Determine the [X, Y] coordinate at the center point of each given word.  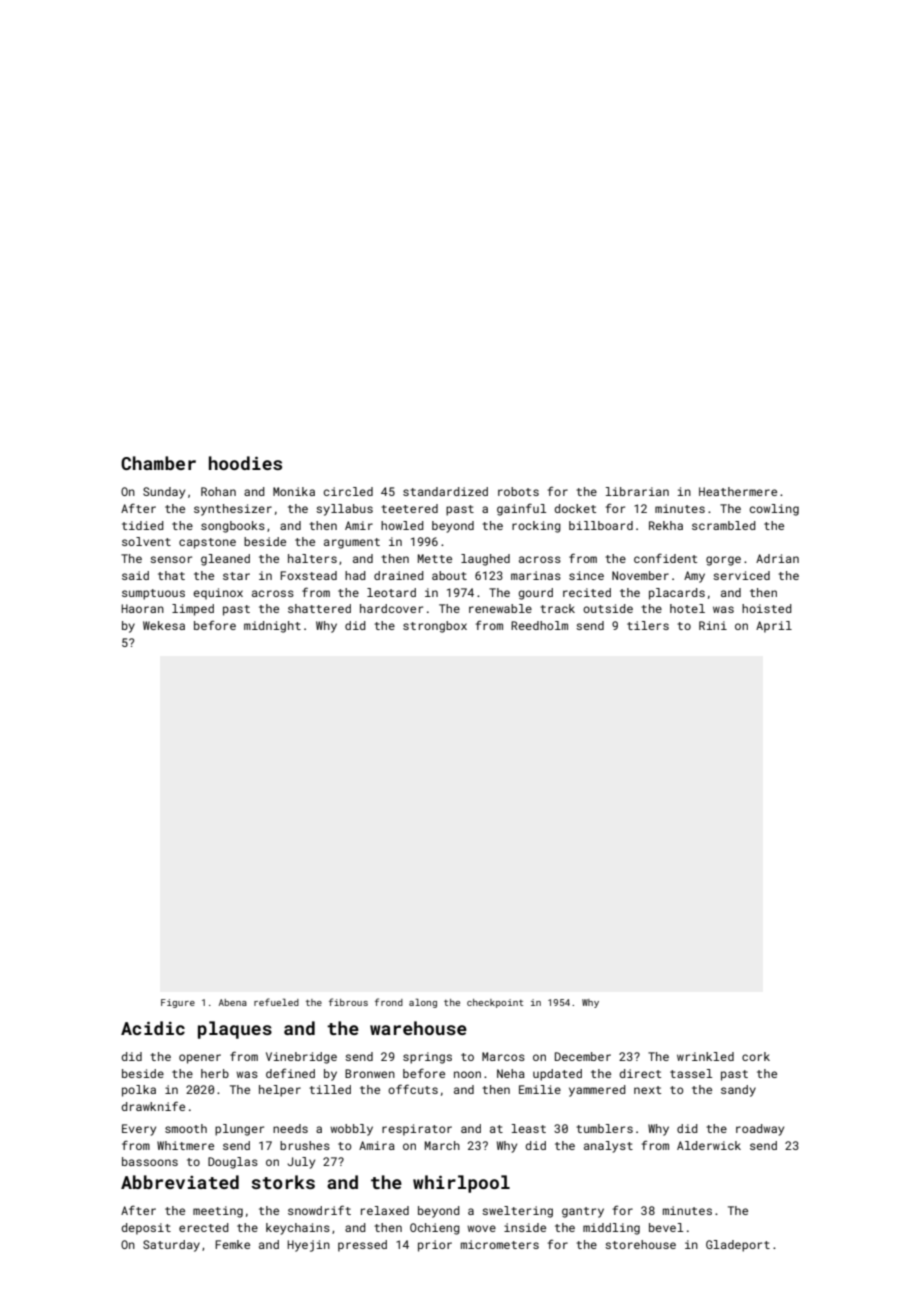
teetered [409, 508]
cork [756, 1056]
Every [139, 1130]
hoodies [245, 463]
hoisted [767, 608]
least [529, 1128]
